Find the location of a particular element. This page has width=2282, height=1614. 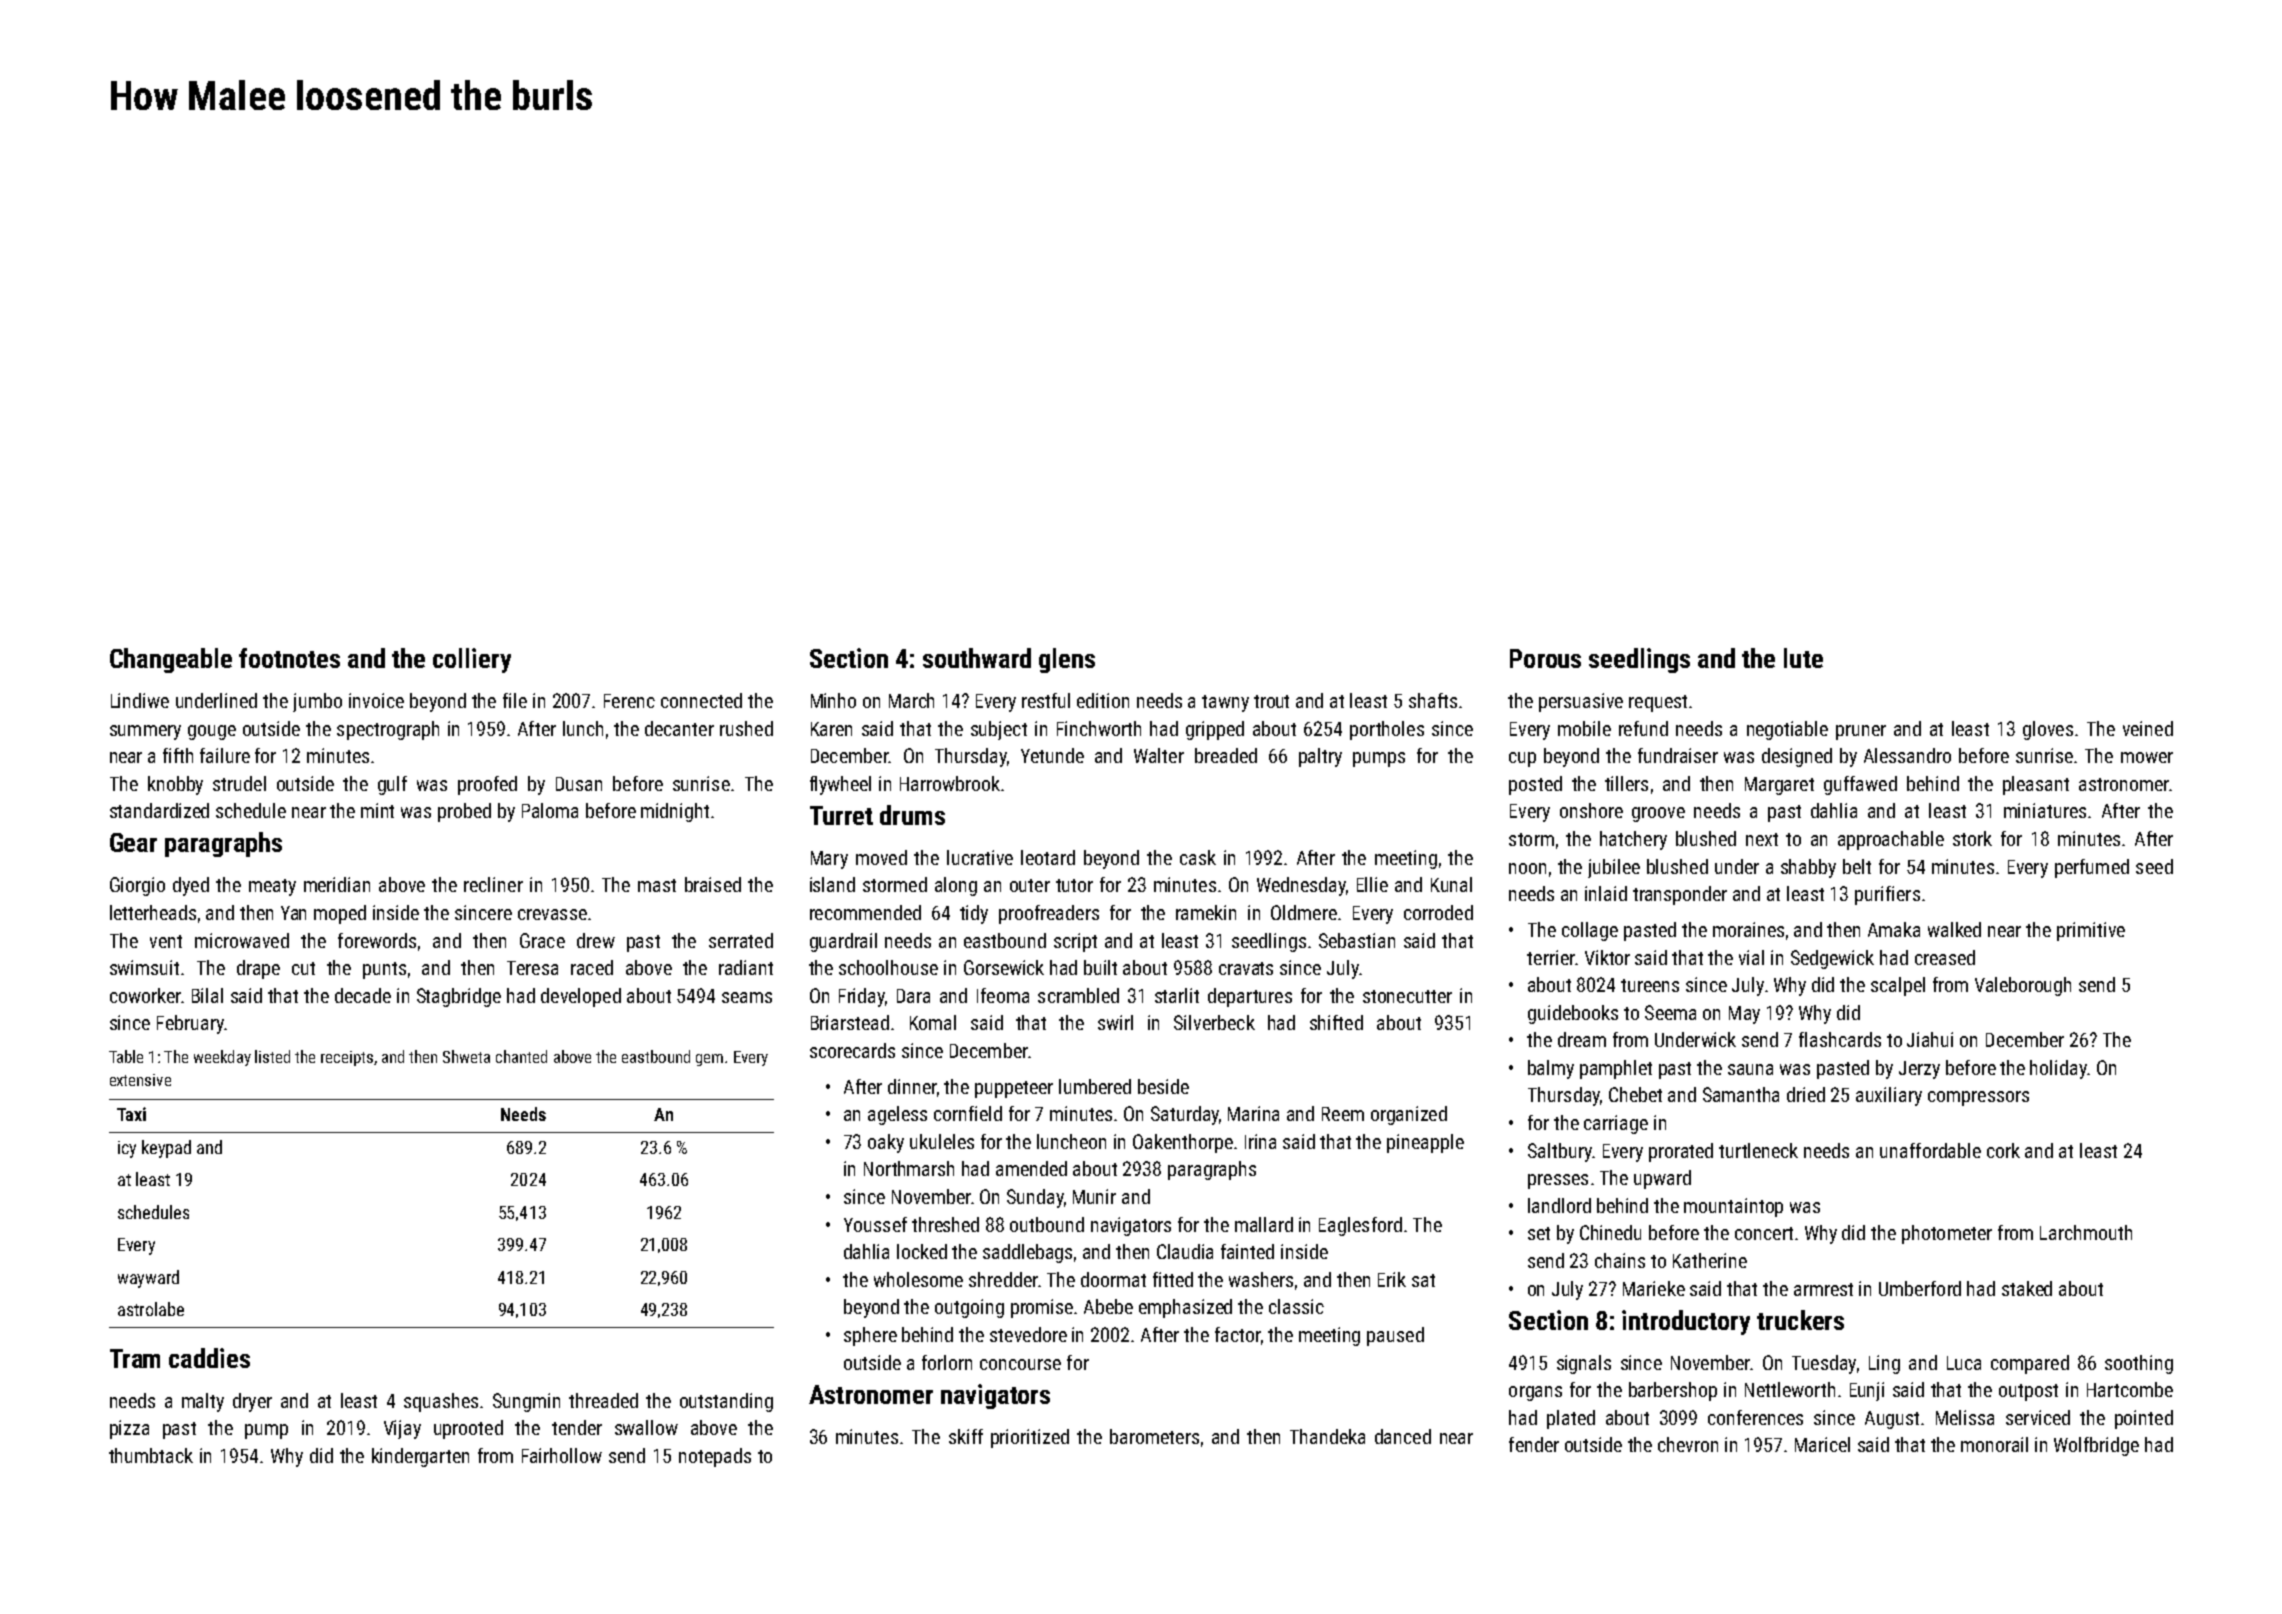

probed is located at coordinates (464, 812).
